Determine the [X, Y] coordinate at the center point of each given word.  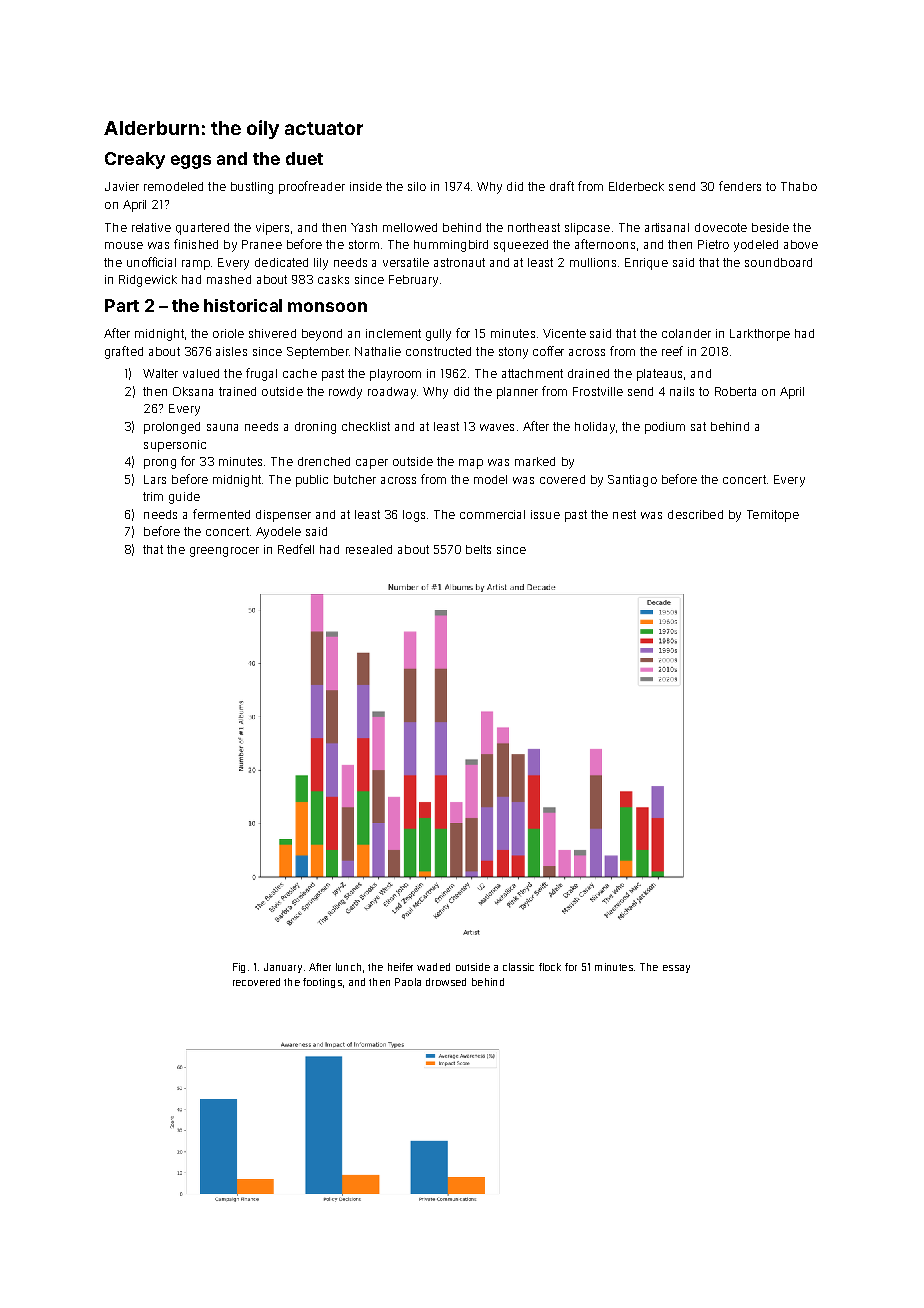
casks [333, 279]
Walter [160, 373]
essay [676, 969]
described [695, 514]
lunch [348, 967]
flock [550, 967]
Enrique [646, 264]
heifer [400, 967]
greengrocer [224, 552]
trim [153, 496]
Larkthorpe [760, 335]
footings [322, 983]
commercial [492, 514]
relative [151, 227]
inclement [393, 333]
